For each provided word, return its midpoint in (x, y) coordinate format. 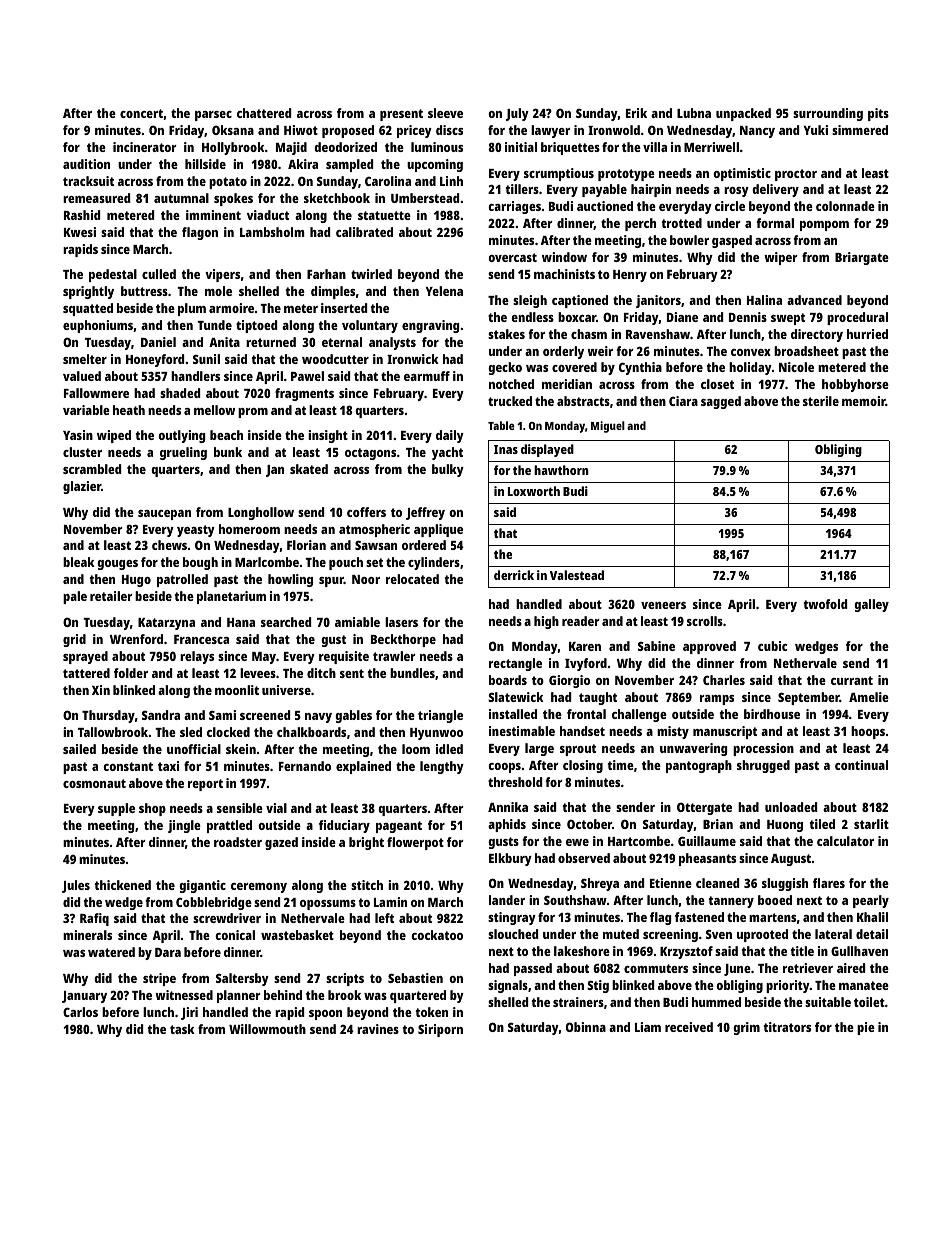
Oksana (233, 130)
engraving (430, 326)
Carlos (80, 1012)
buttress (144, 291)
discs (449, 130)
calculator (845, 841)
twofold (825, 604)
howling (290, 580)
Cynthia (640, 368)
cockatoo (437, 935)
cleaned (717, 883)
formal (775, 223)
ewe (577, 842)
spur (331, 582)
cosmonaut (94, 783)
